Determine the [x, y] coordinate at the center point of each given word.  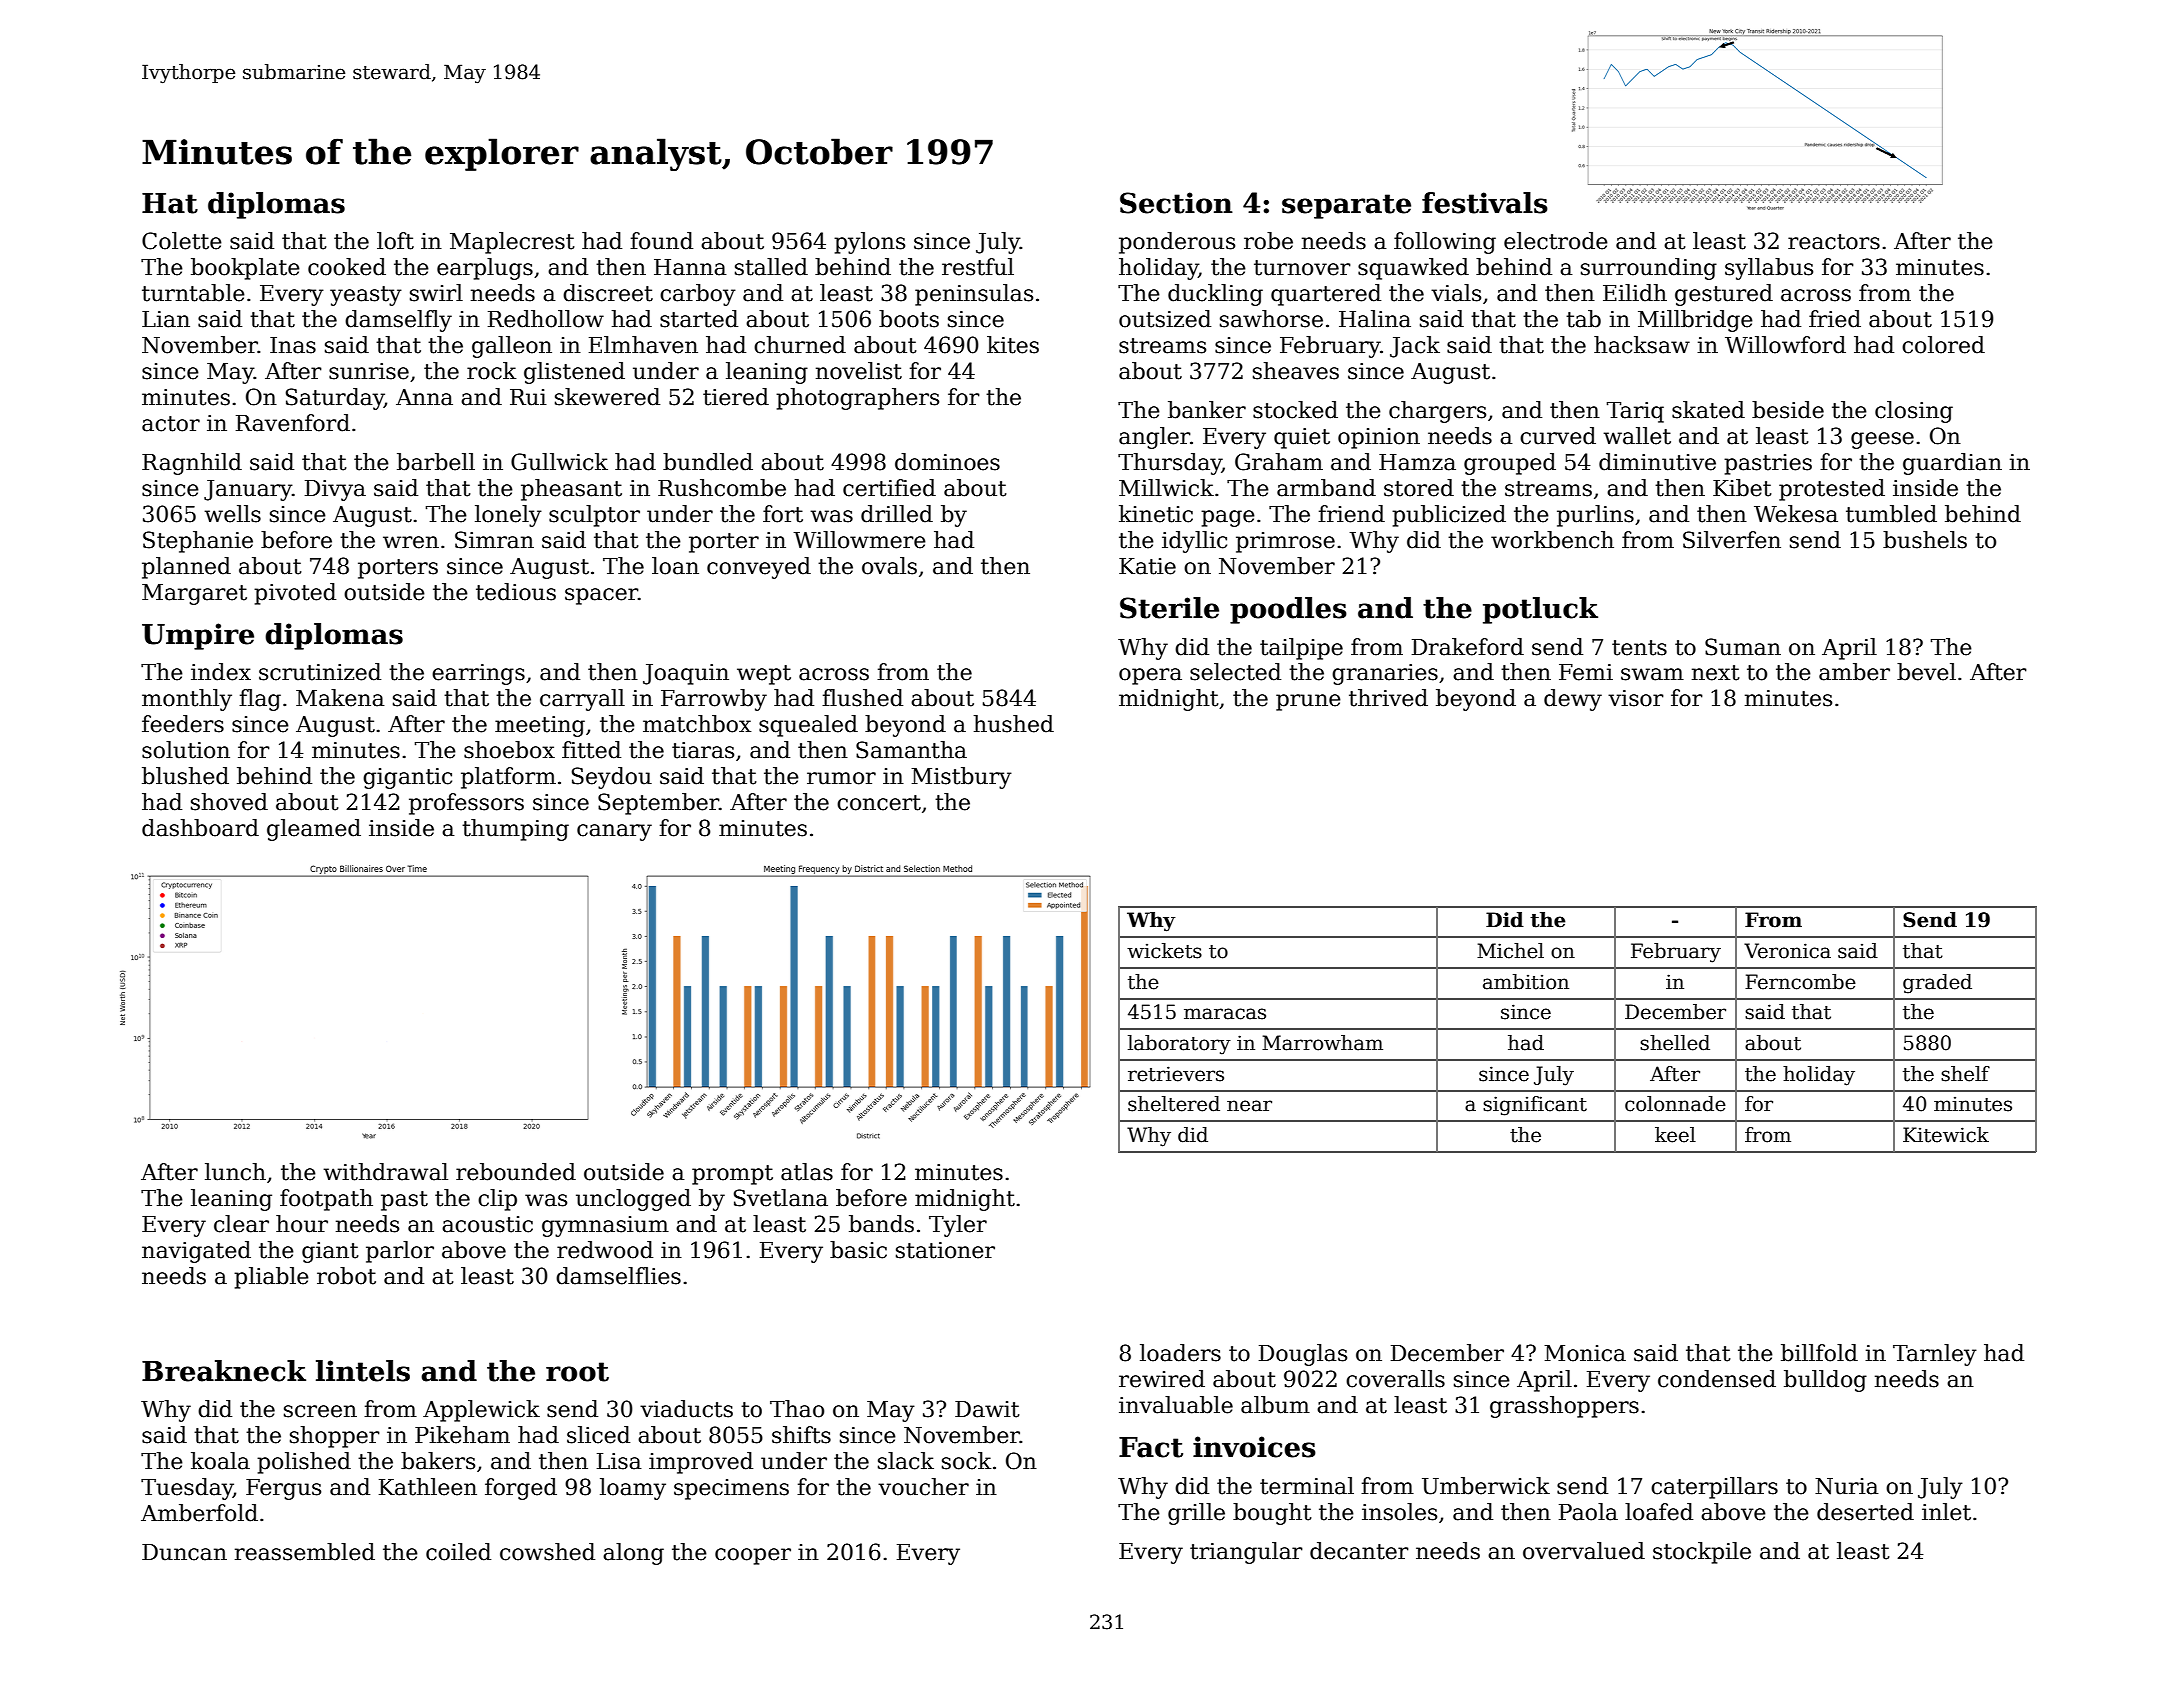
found [661, 241]
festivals [1485, 203]
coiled [458, 1552]
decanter [1359, 1551]
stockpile [1702, 1553]
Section [1176, 203]
